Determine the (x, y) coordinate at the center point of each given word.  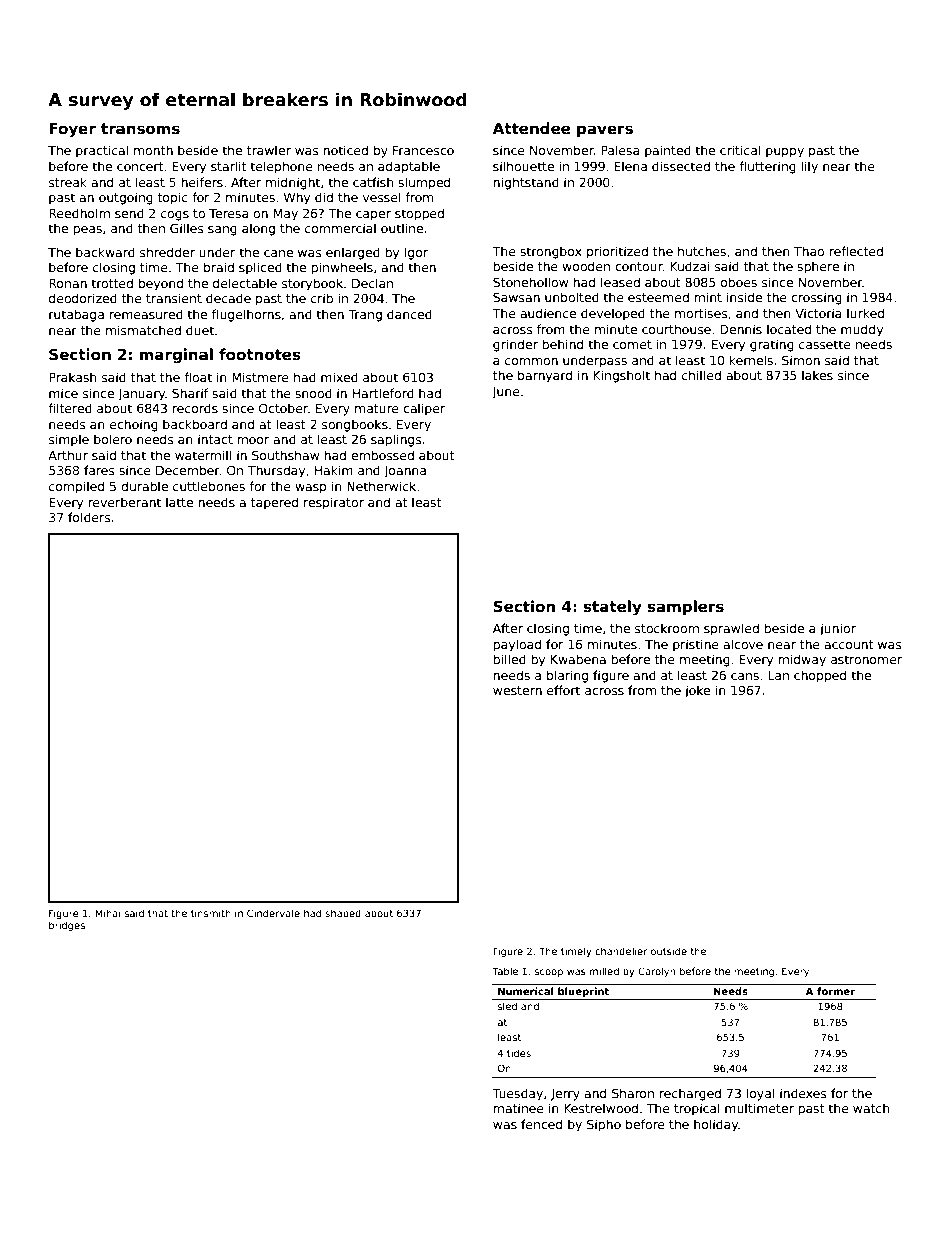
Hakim (334, 470)
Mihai (108, 913)
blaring (567, 676)
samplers (685, 607)
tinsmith (211, 913)
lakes (817, 375)
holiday (716, 1125)
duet (200, 330)
